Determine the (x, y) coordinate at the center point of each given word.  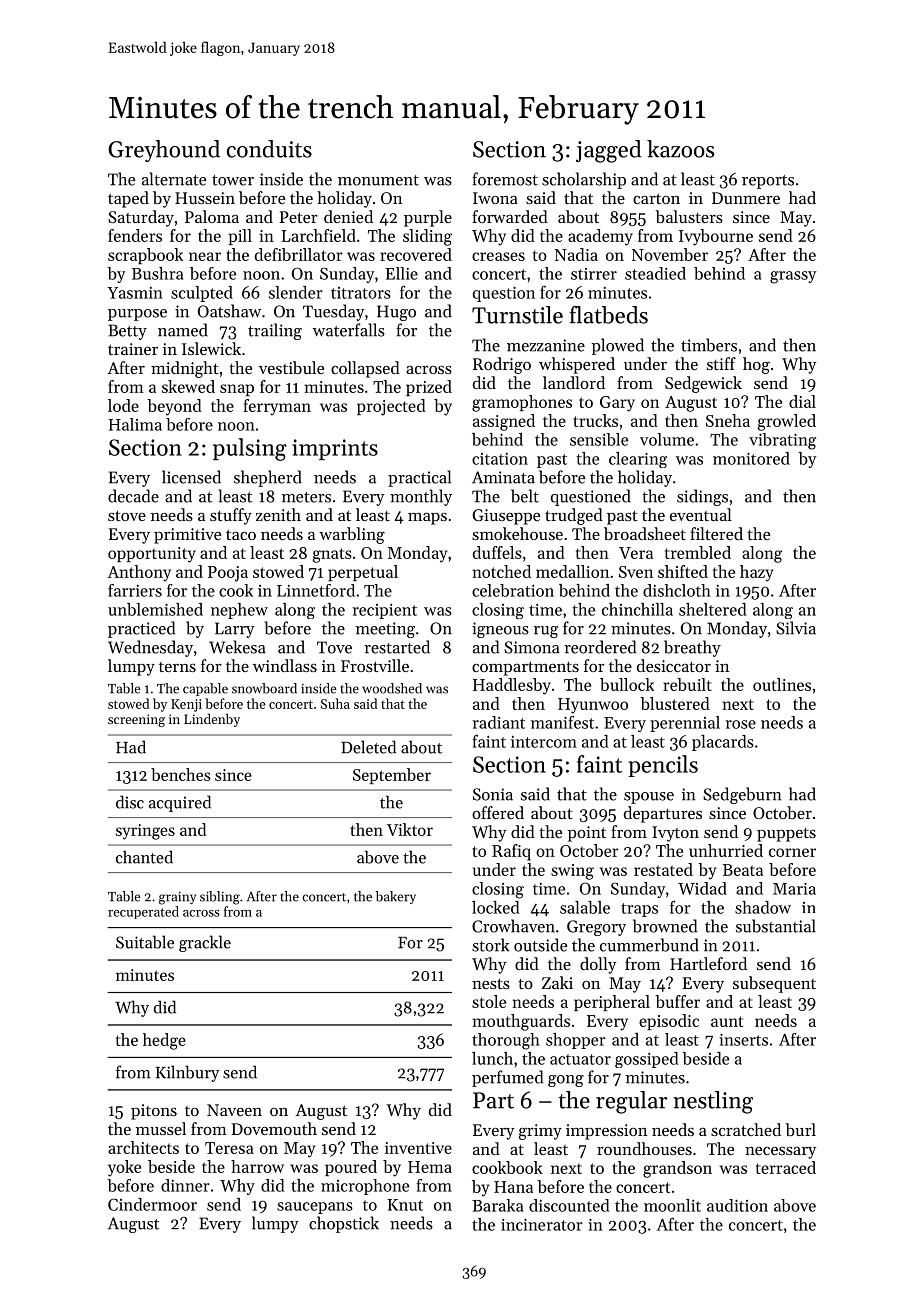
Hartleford (708, 963)
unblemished (155, 609)
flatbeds (609, 315)
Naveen (234, 1110)
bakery (396, 897)
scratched (746, 1129)
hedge (164, 1041)
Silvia (796, 628)
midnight (185, 369)
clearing (638, 460)
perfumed (507, 1078)
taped (128, 199)
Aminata (503, 477)
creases (498, 256)
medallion (572, 571)
